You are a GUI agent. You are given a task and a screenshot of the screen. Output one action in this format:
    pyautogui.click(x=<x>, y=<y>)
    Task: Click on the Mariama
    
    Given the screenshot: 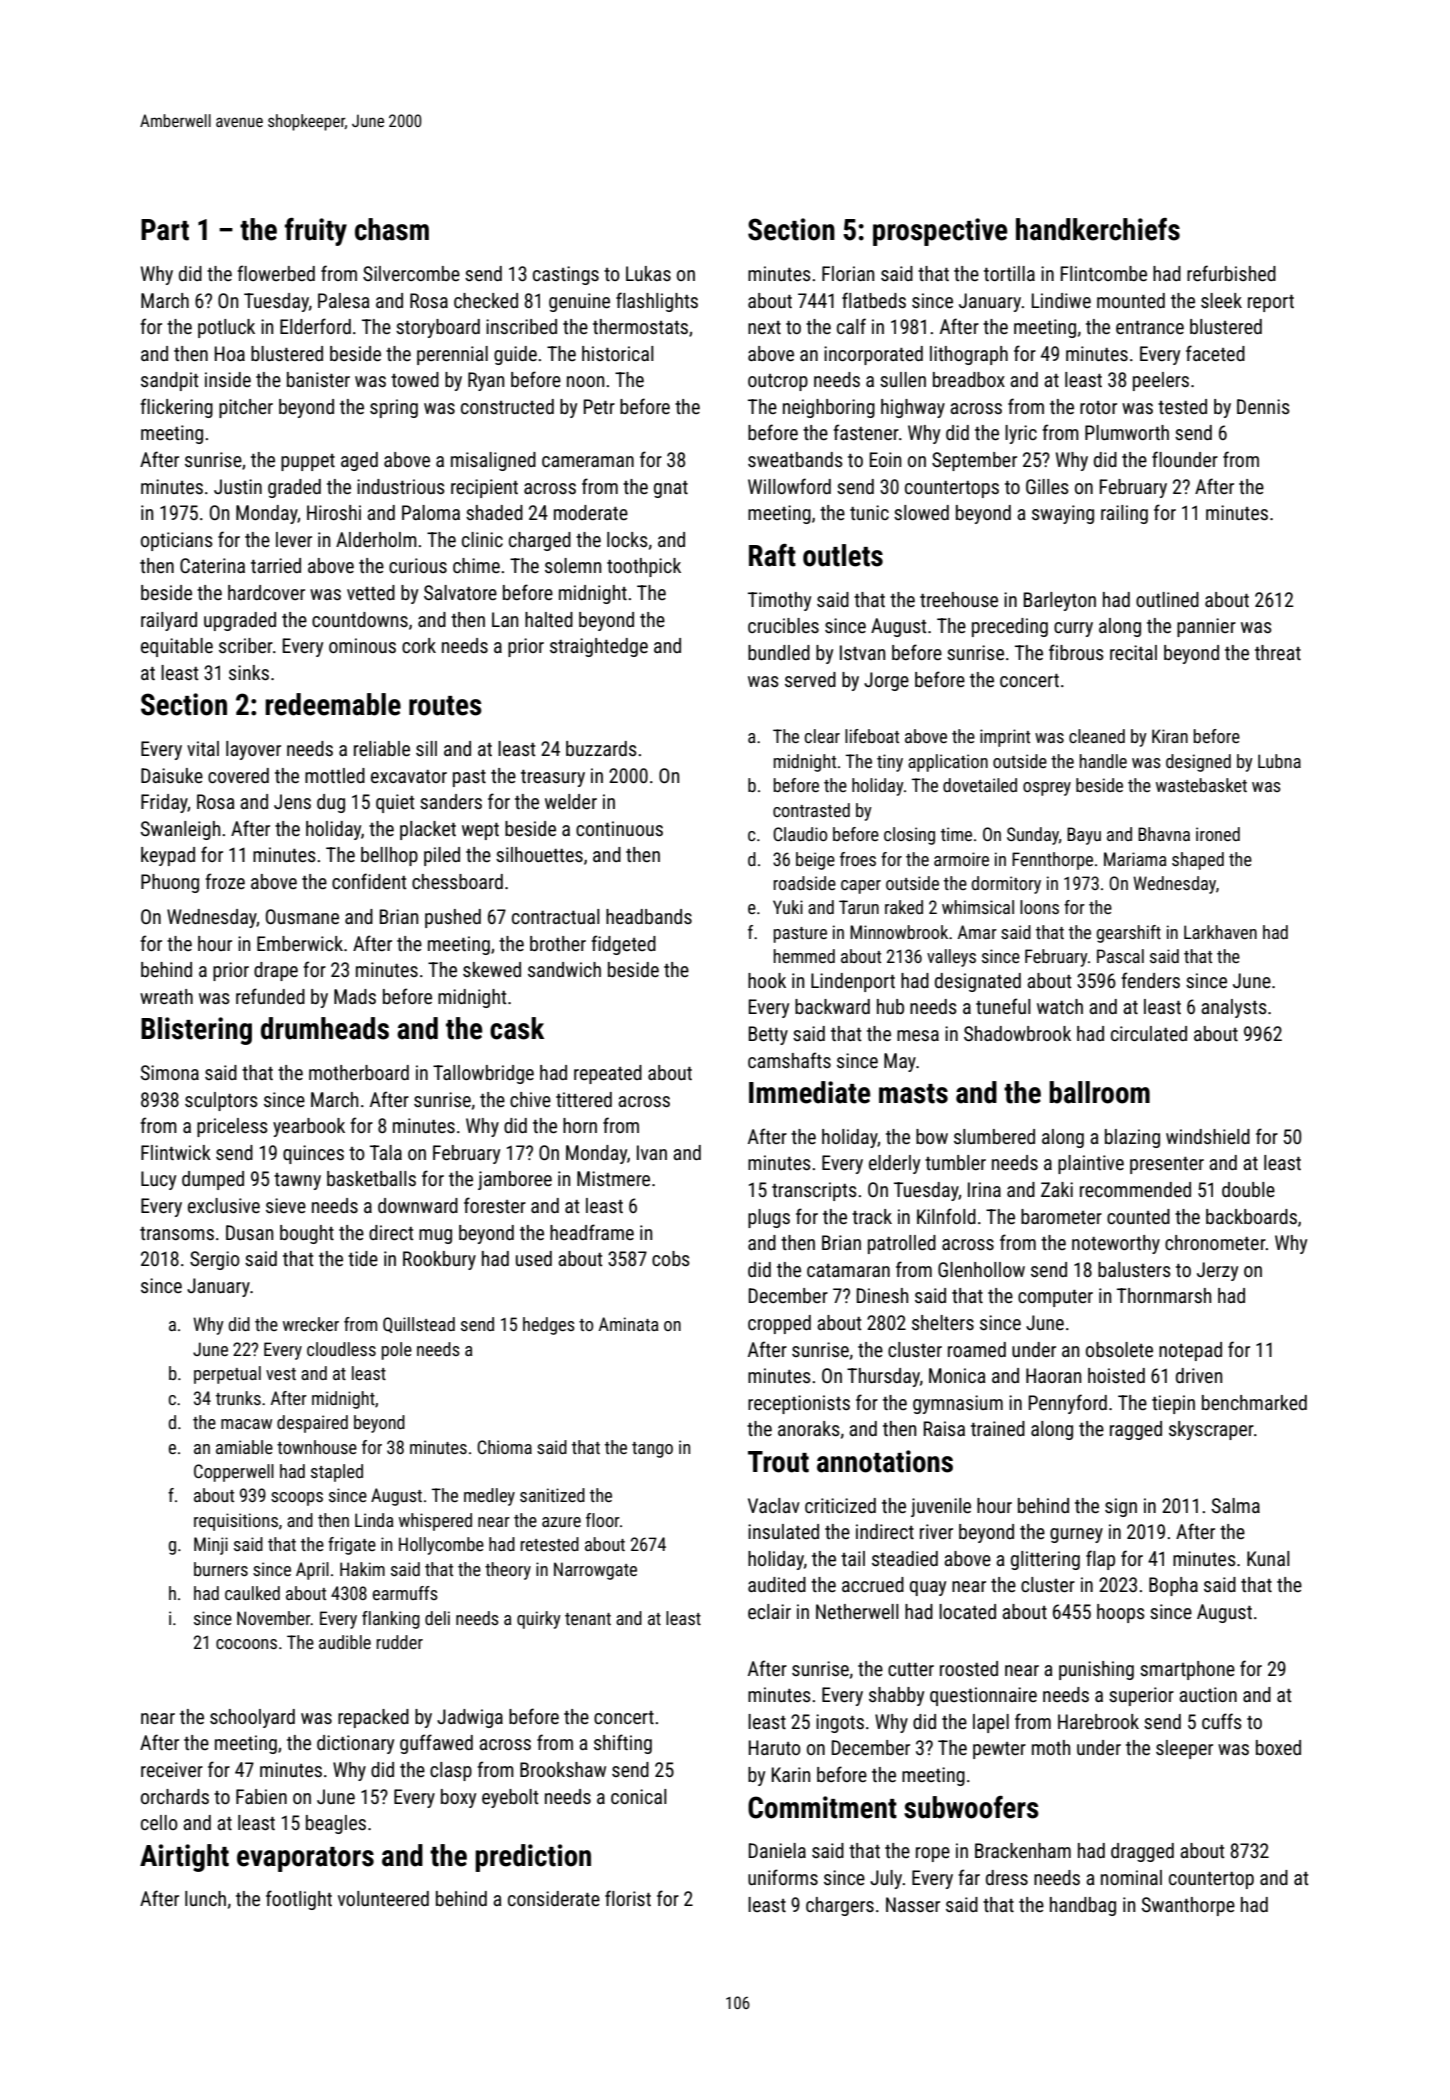 What is the action you would take?
    pyautogui.click(x=1135, y=859)
